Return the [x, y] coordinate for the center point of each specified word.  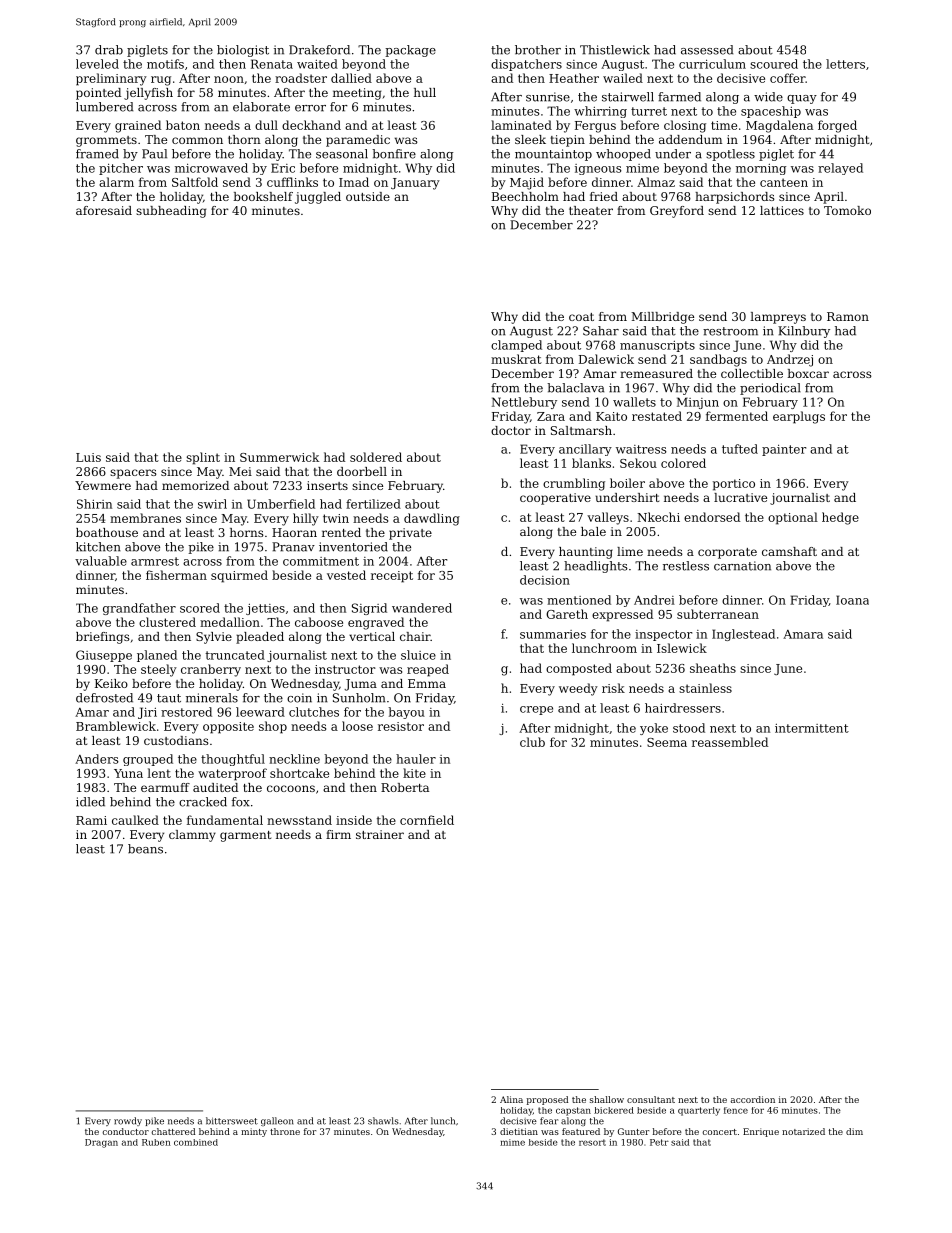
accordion [753, 1099]
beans [145, 849]
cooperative [555, 499]
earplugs [799, 417]
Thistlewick [615, 50]
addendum [690, 139]
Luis [88, 457]
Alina [511, 1099]
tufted [740, 449]
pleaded [260, 638]
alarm [116, 182]
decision [545, 580]
